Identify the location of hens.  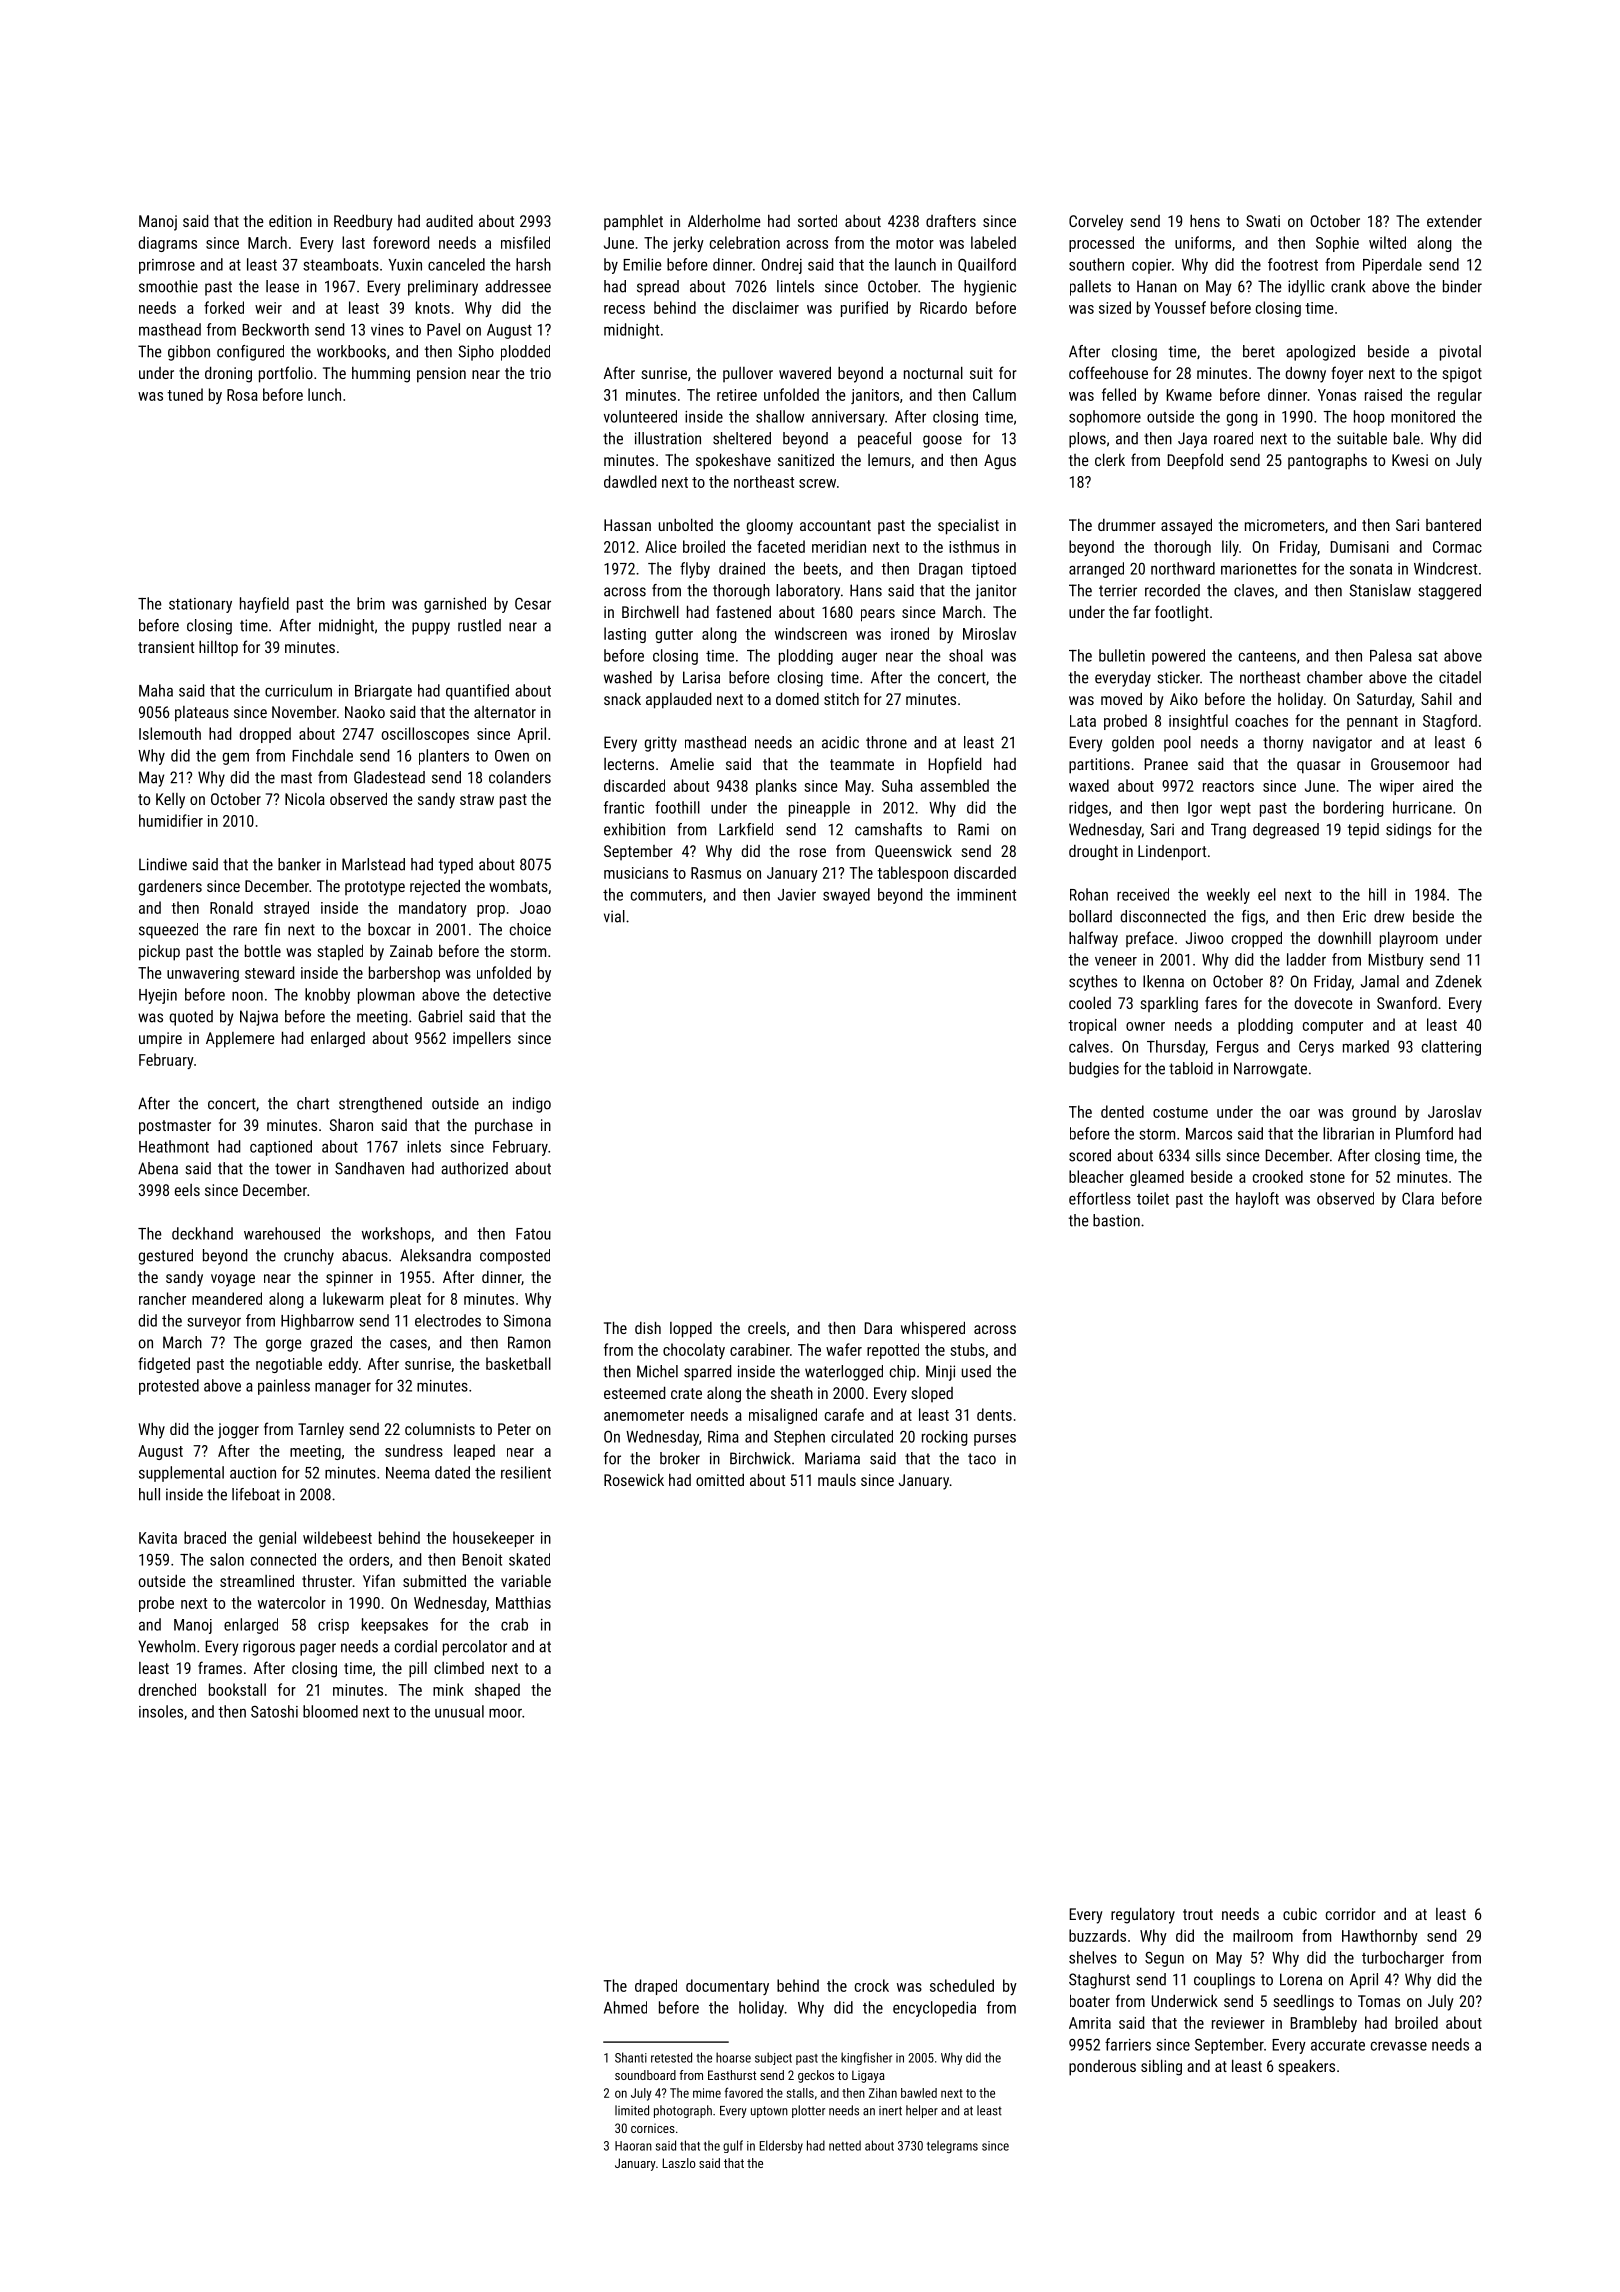
(1205, 221).
